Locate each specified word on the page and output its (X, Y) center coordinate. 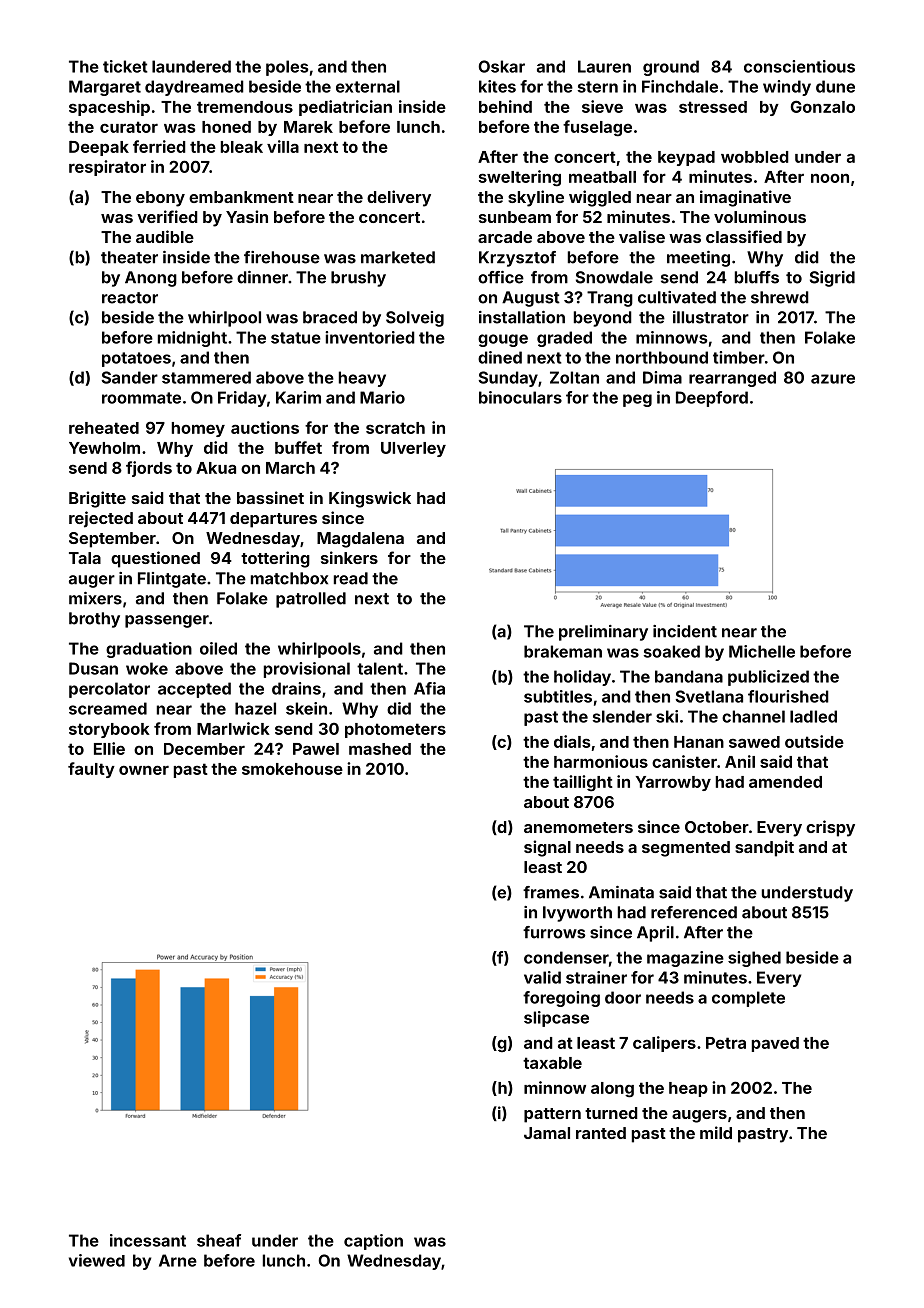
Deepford (712, 399)
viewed (97, 1260)
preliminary (603, 633)
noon (830, 178)
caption (373, 1242)
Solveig (415, 319)
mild (716, 1132)
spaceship (109, 108)
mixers (95, 598)
